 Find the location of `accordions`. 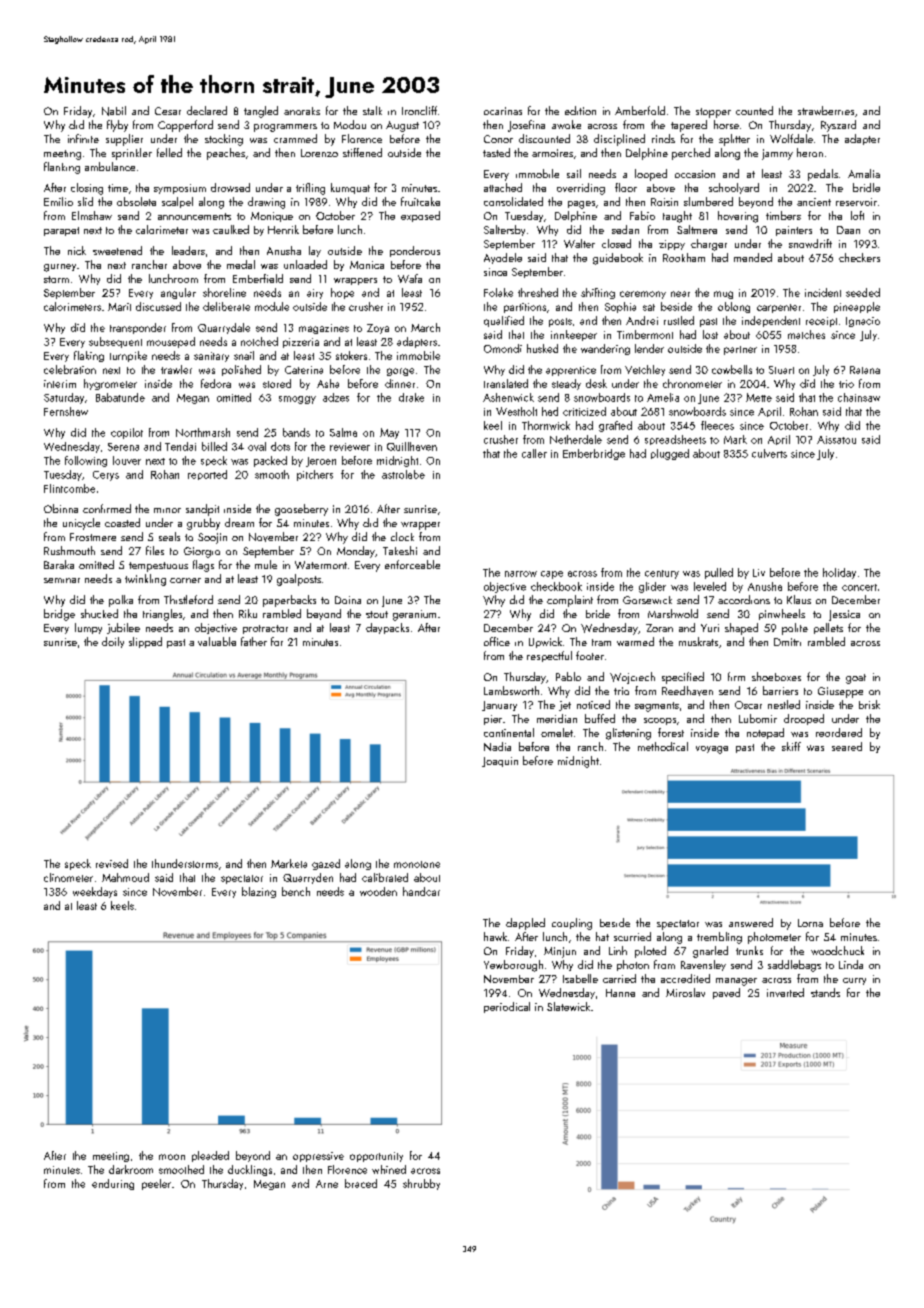

accordions is located at coordinates (744, 599).
